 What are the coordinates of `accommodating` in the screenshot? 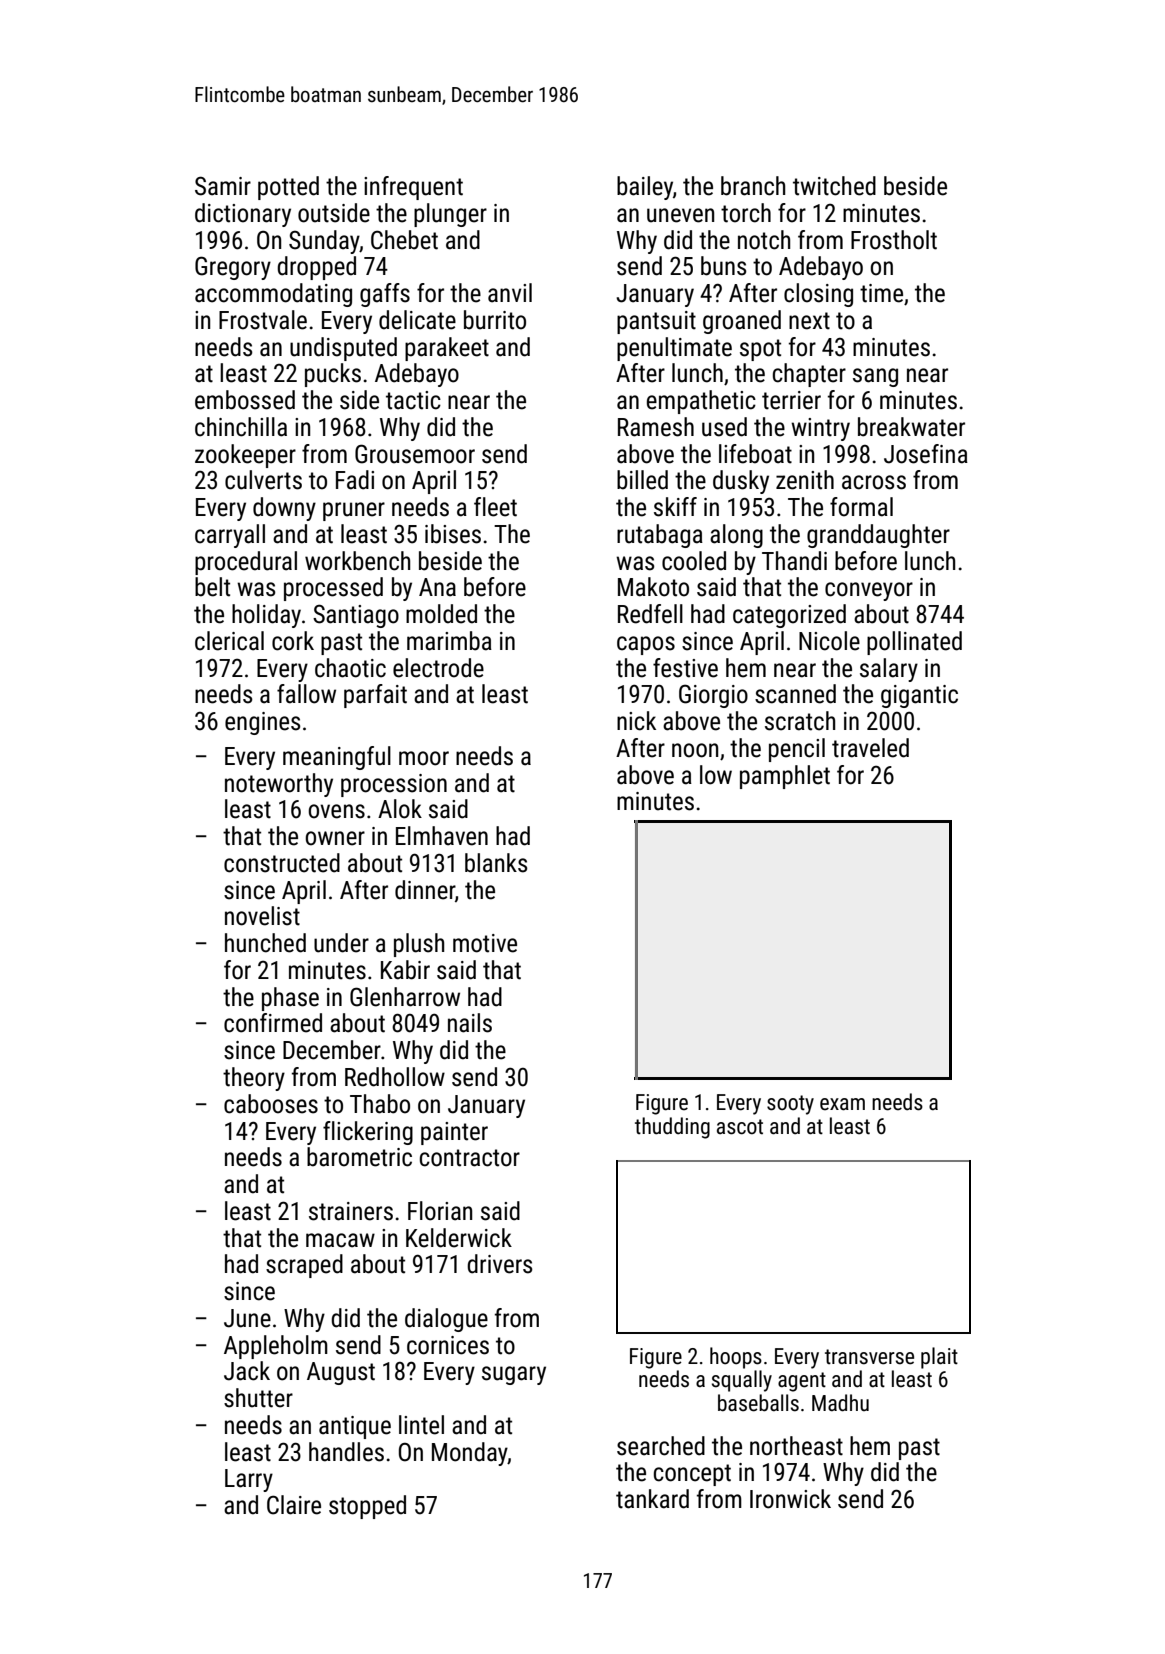 It's located at (273, 295).
